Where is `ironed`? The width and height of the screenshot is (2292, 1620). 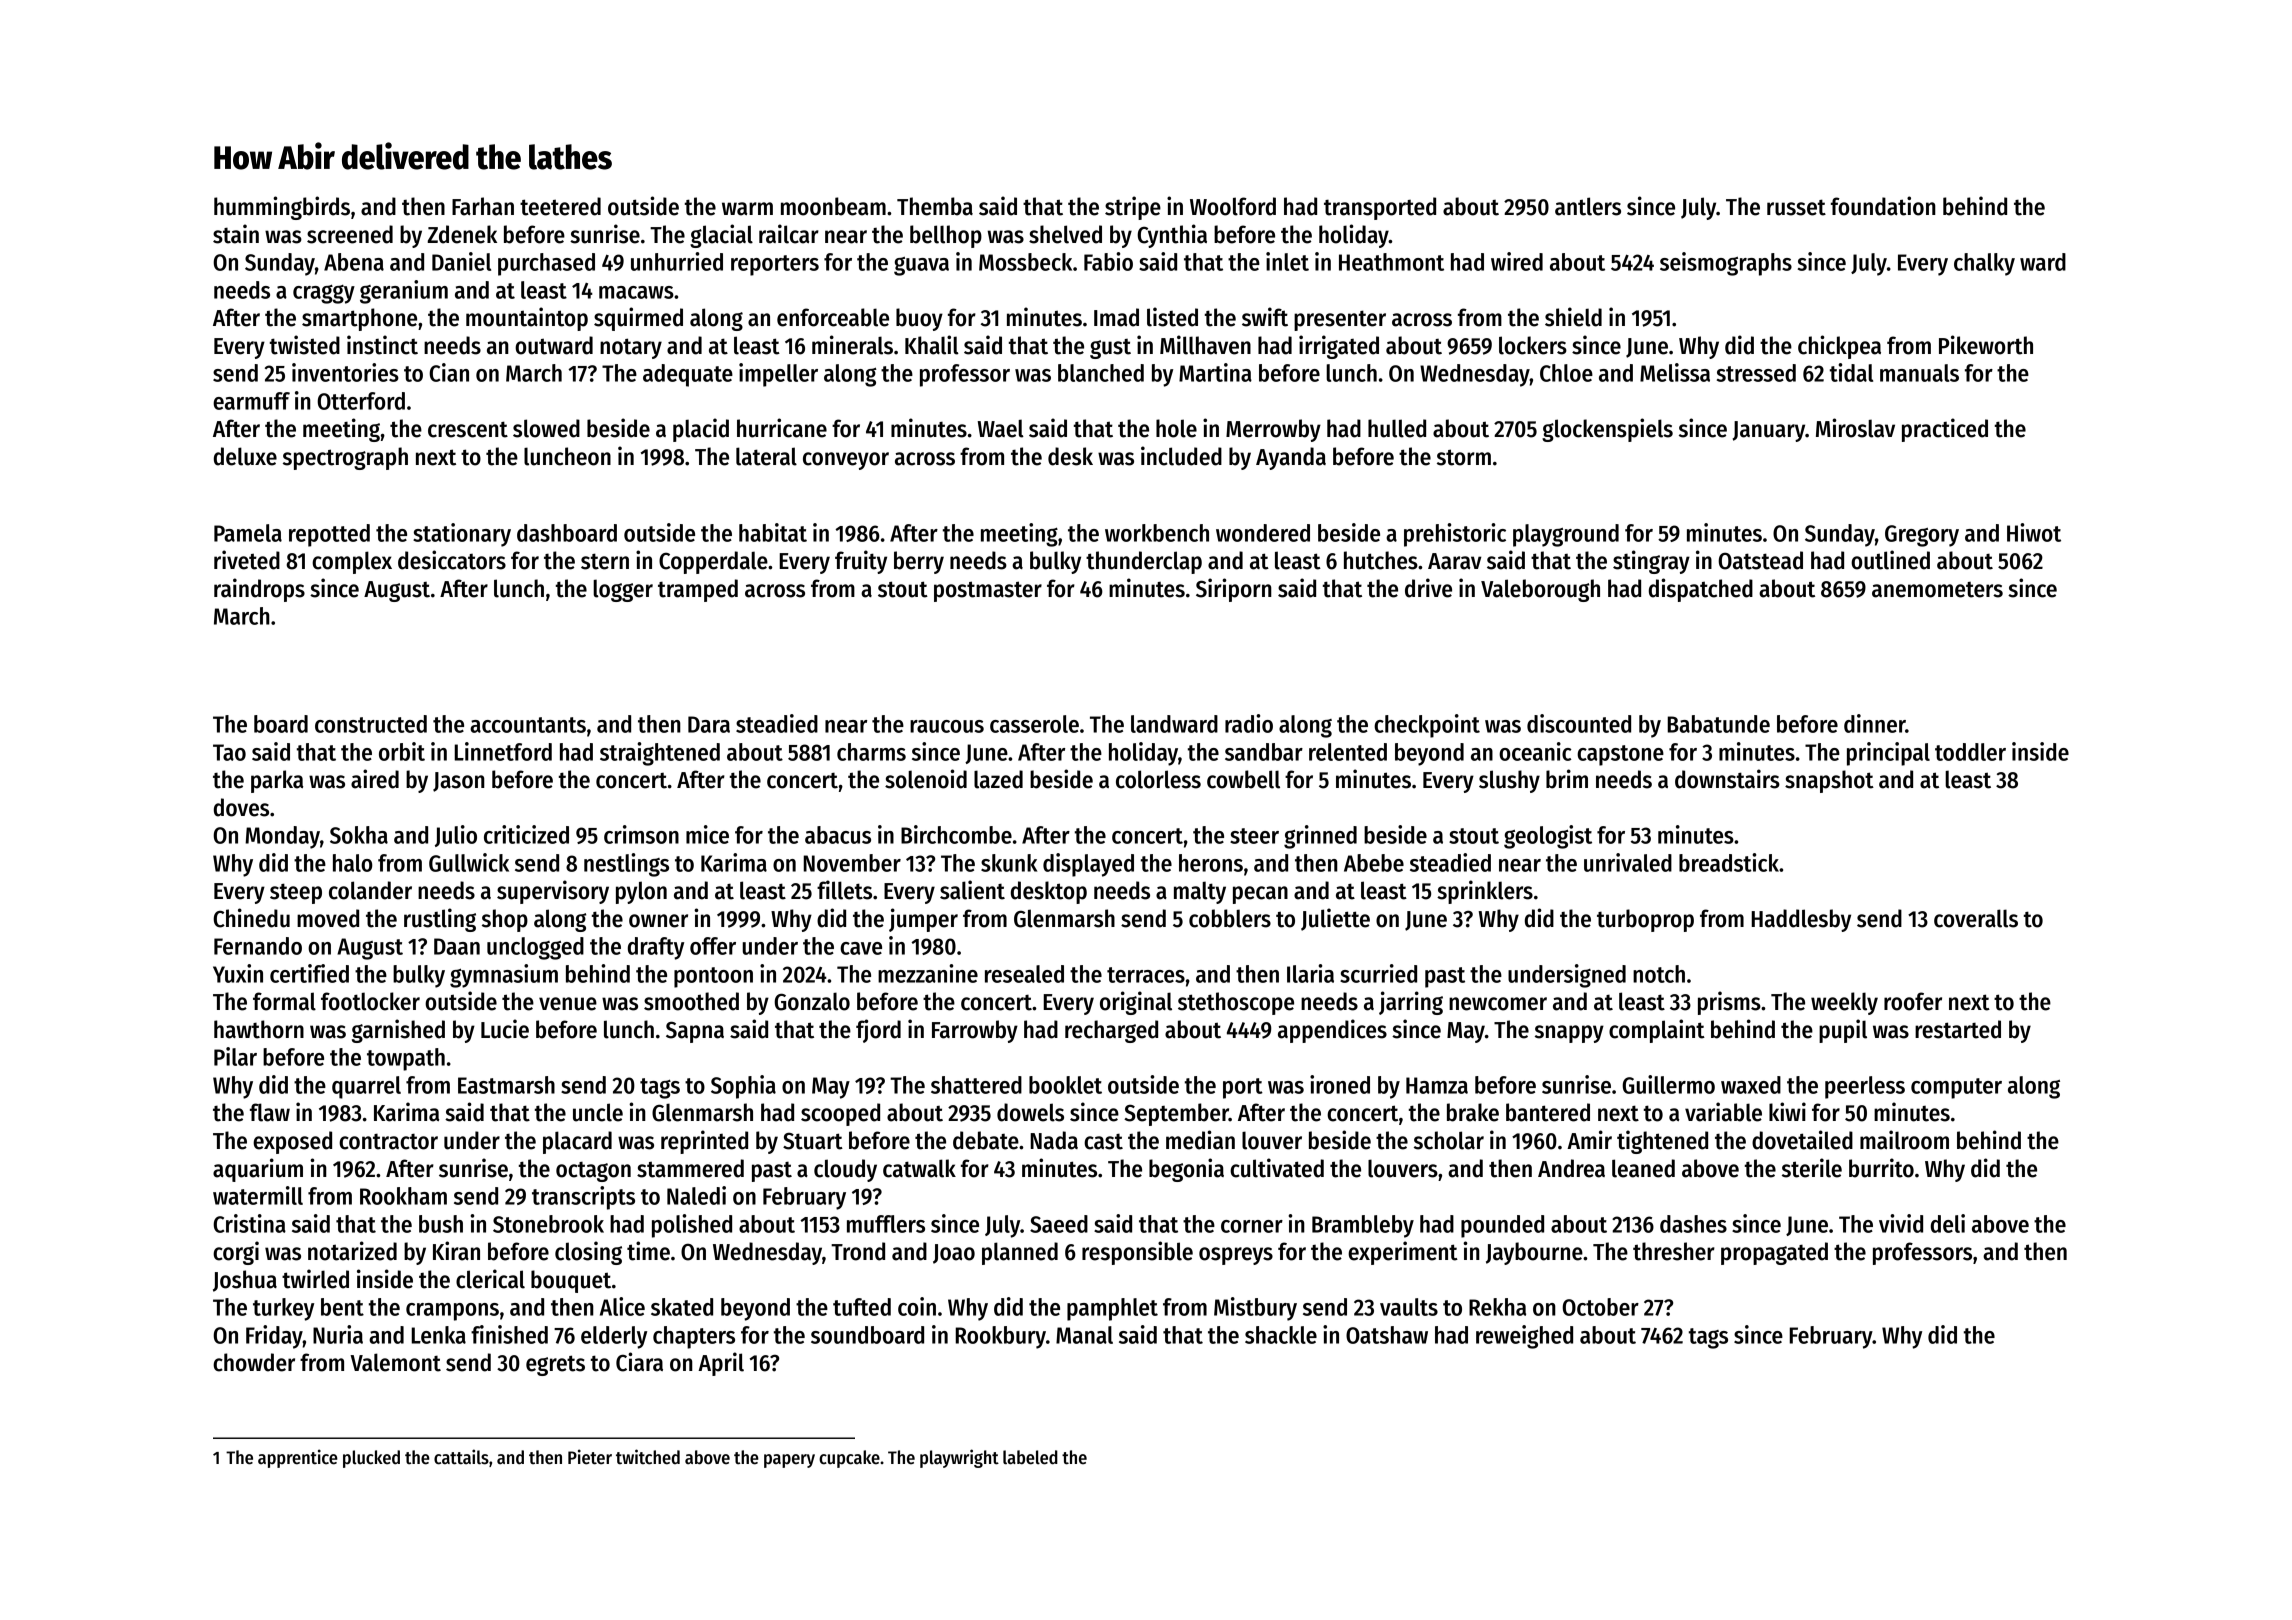
ironed is located at coordinates (1340, 1084).
